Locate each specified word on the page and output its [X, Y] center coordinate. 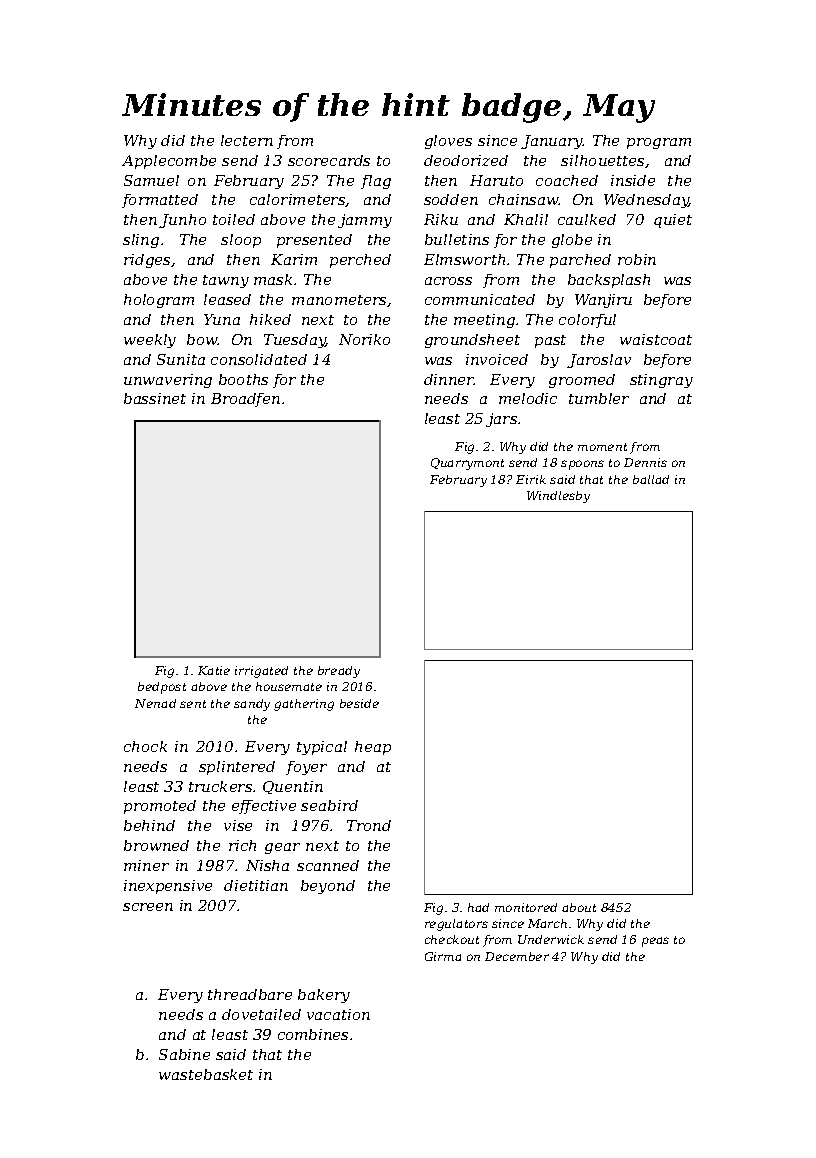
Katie [214, 670]
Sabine [184, 1054]
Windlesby [558, 497]
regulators [456, 925]
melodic [528, 398]
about [579, 907]
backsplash [609, 281]
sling [141, 241]
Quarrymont [467, 464]
